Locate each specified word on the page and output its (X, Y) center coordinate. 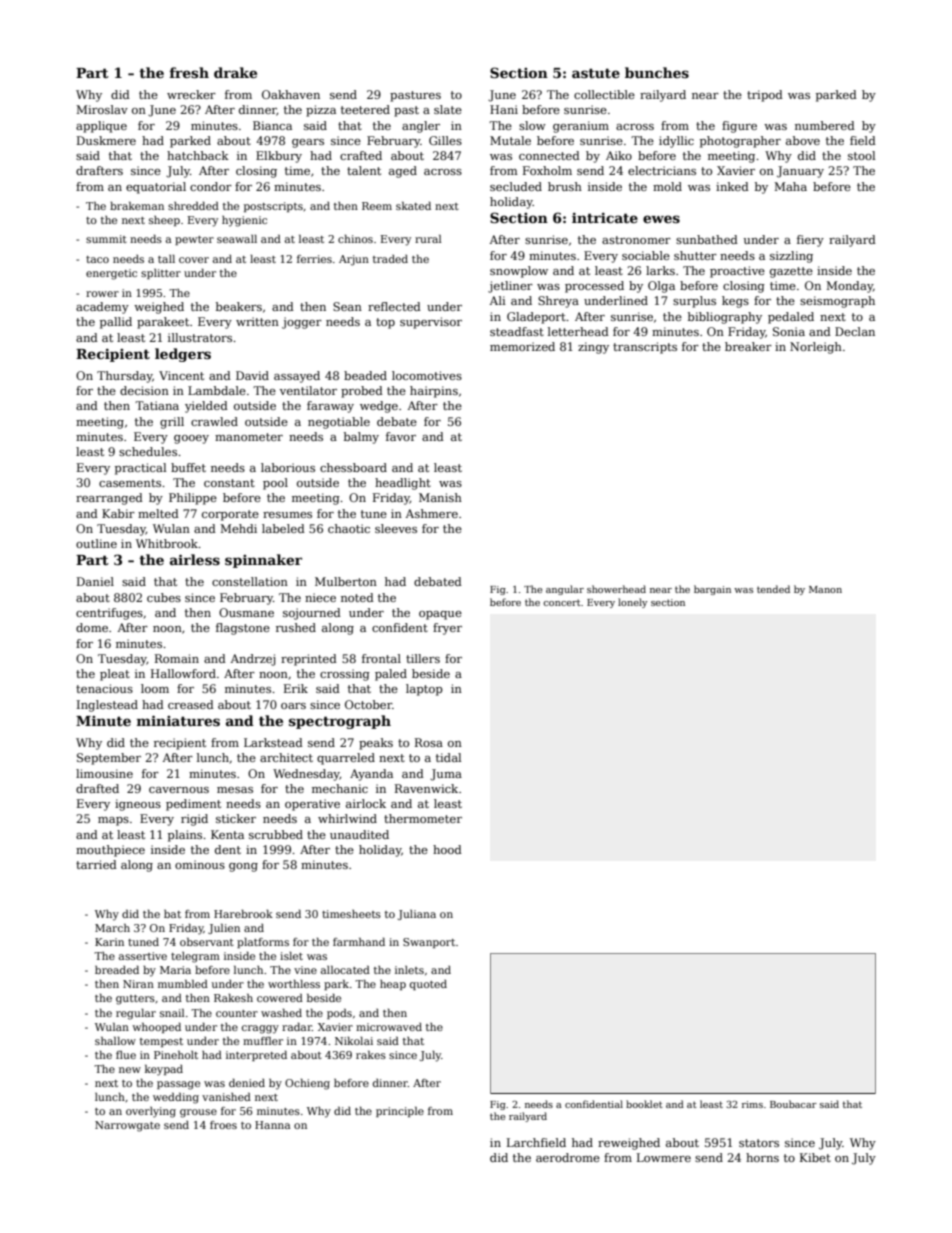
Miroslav (102, 109)
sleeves (396, 528)
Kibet (815, 1157)
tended (773, 589)
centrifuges (109, 614)
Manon (825, 589)
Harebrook (243, 914)
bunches (657, 72)
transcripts (645, 348)
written (257, 321)
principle (400, 1112)
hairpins (434, 392)
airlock (366, 803)
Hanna (272, 1125)
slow (532, 125)
